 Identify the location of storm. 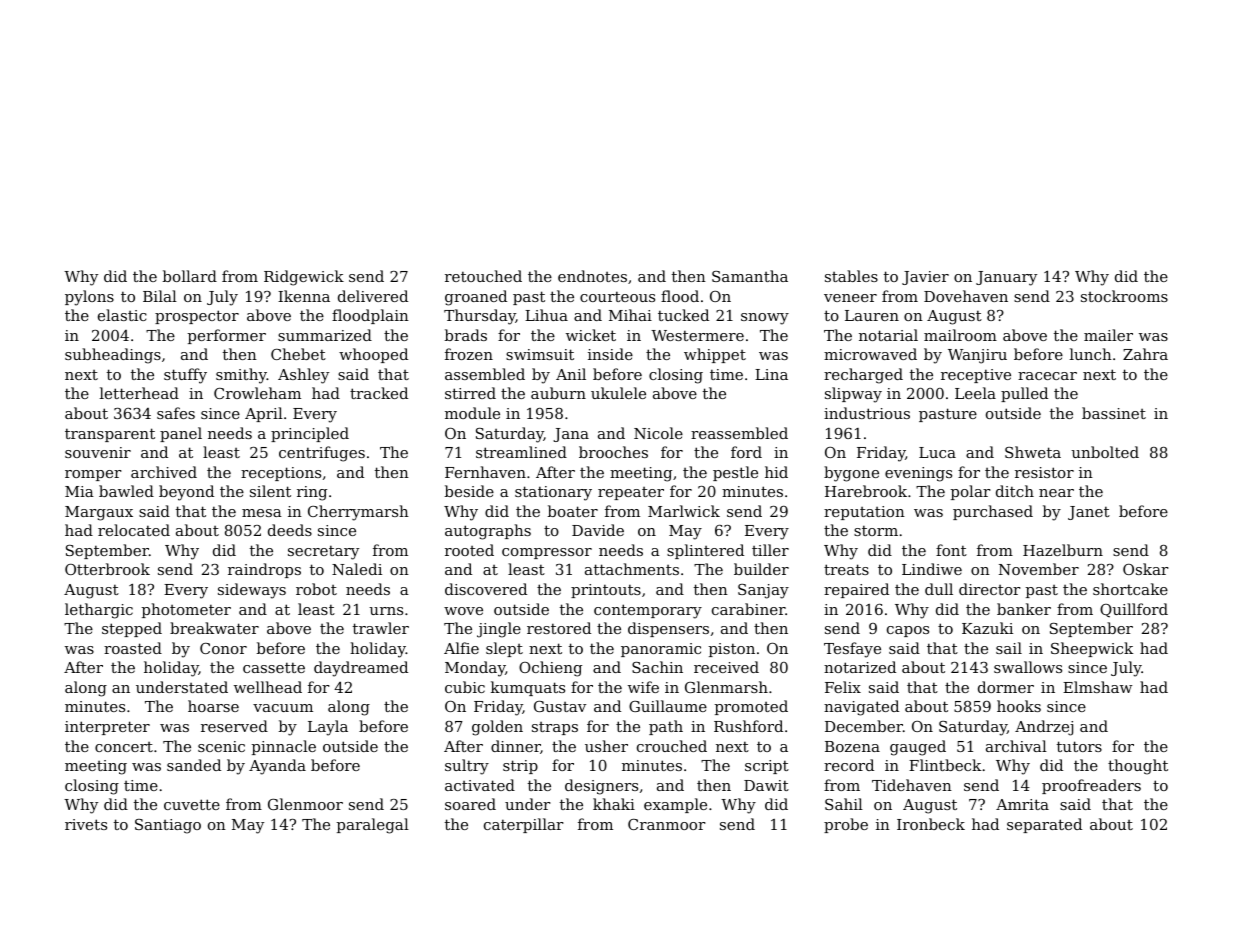
(876, 530).
